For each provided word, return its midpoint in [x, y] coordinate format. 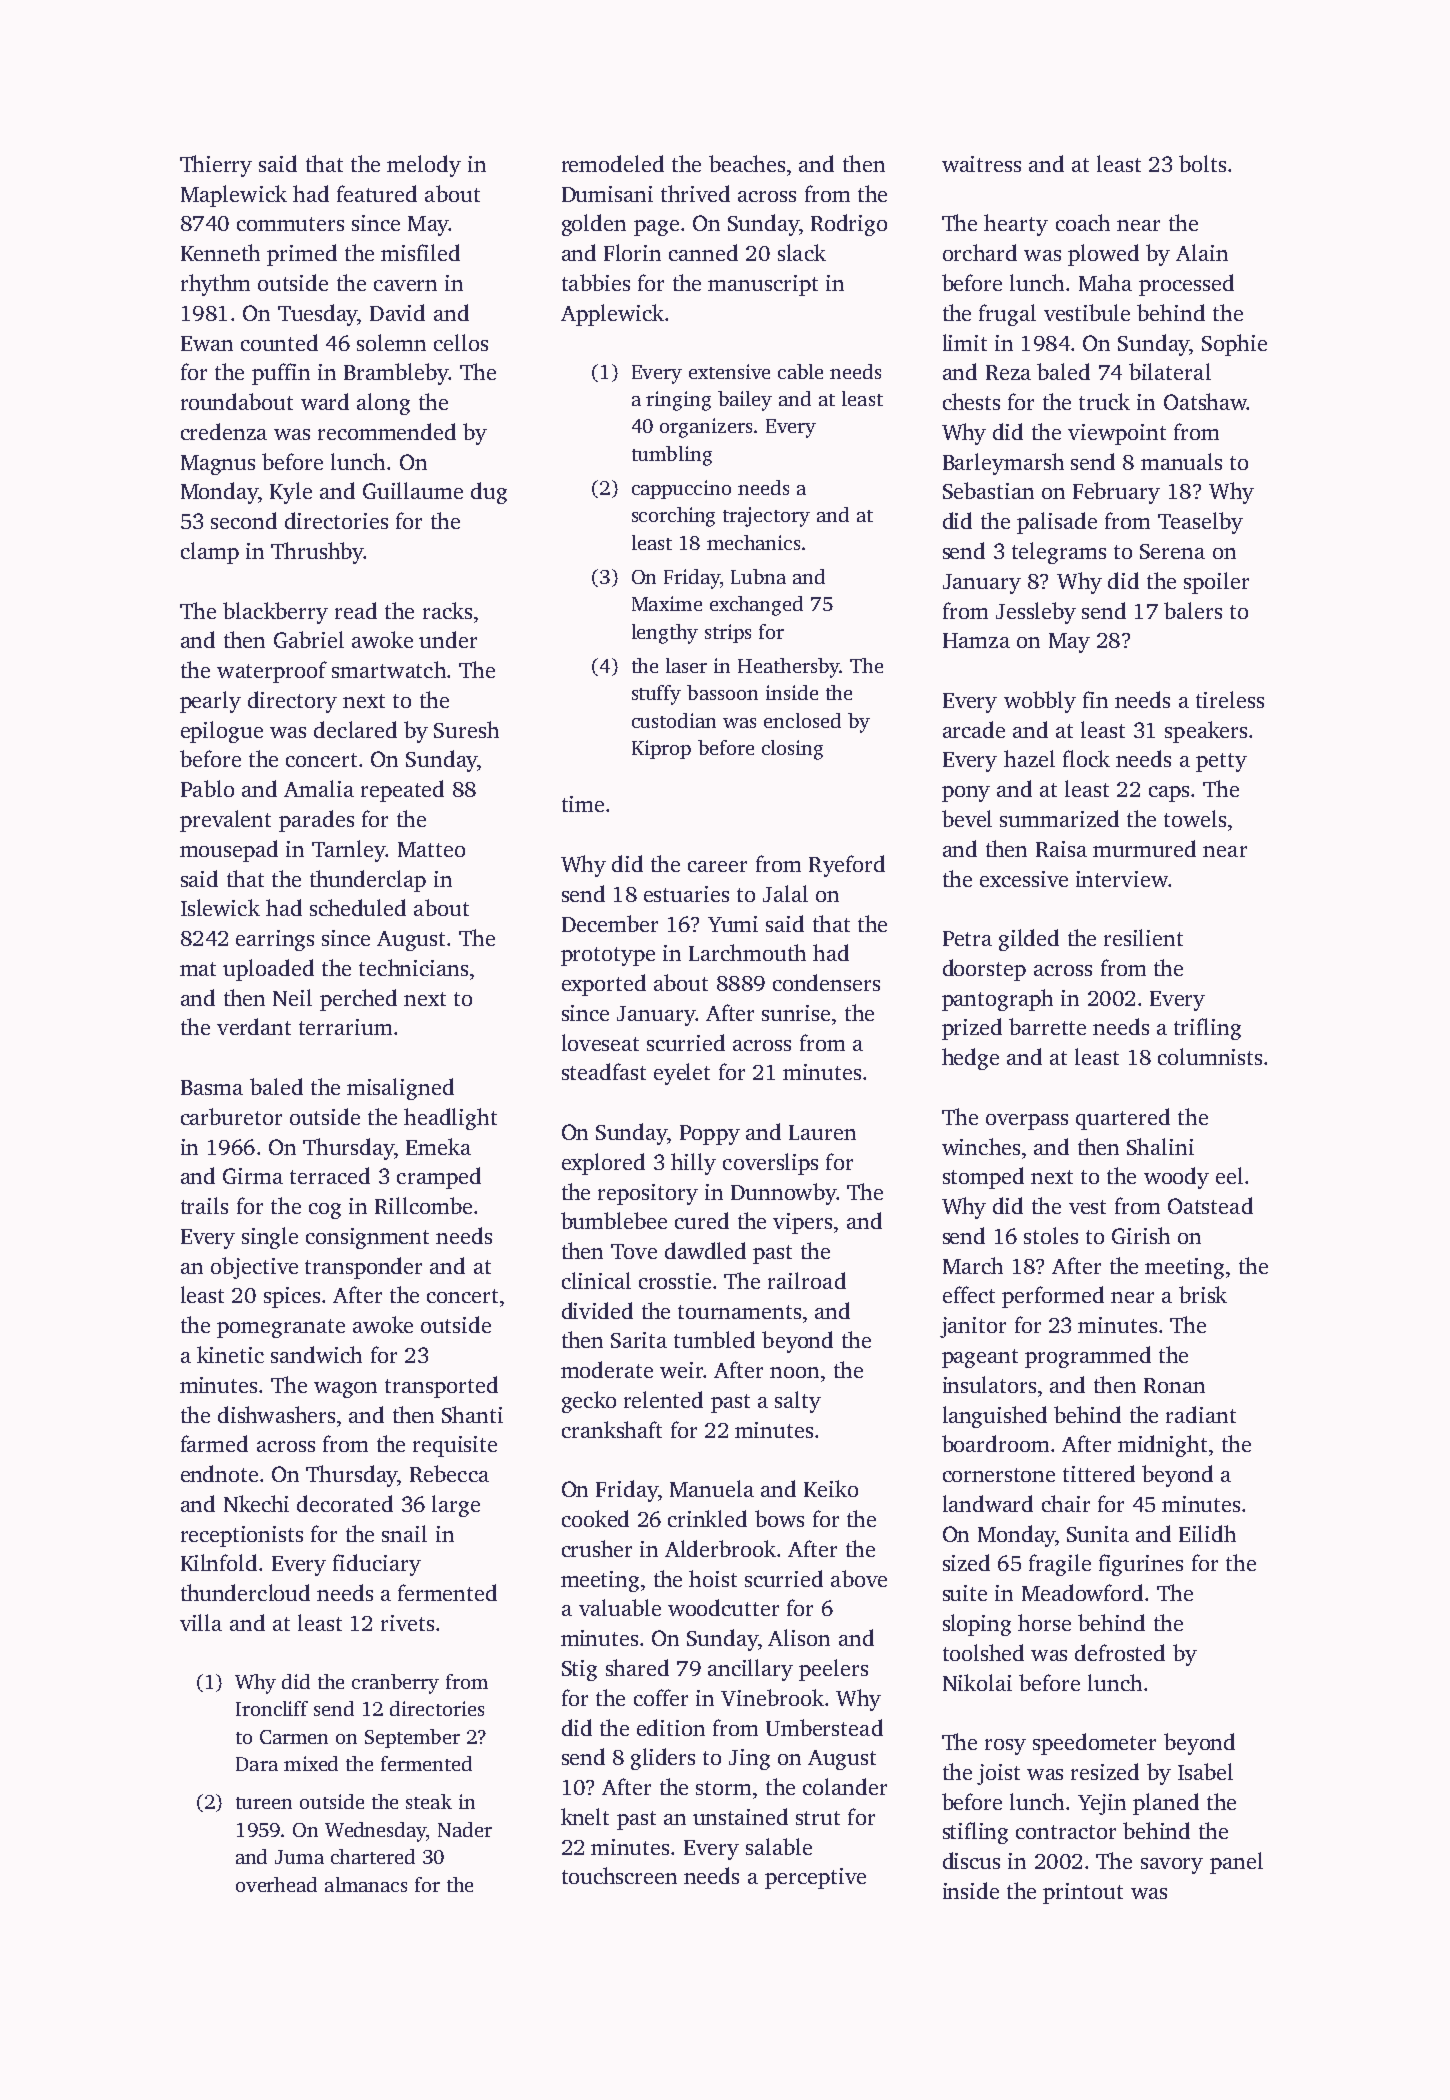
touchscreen [619, 1875]
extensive [729, 371]
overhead [276, 1884]
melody [424, 166]
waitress [981, 164]
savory [1172, 1866]
